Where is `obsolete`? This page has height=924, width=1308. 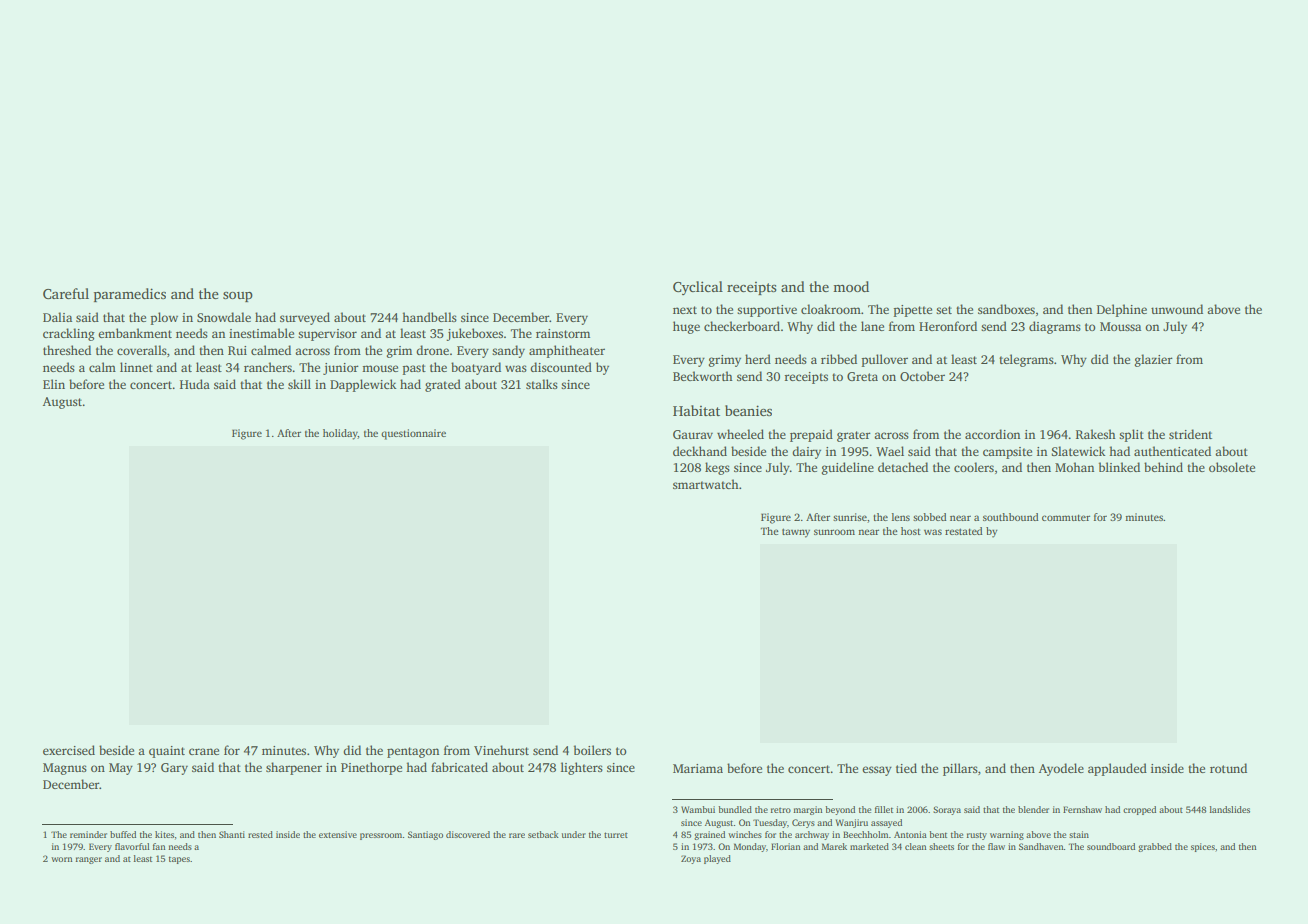 obsolete is located at coordinates (1232, 467).
